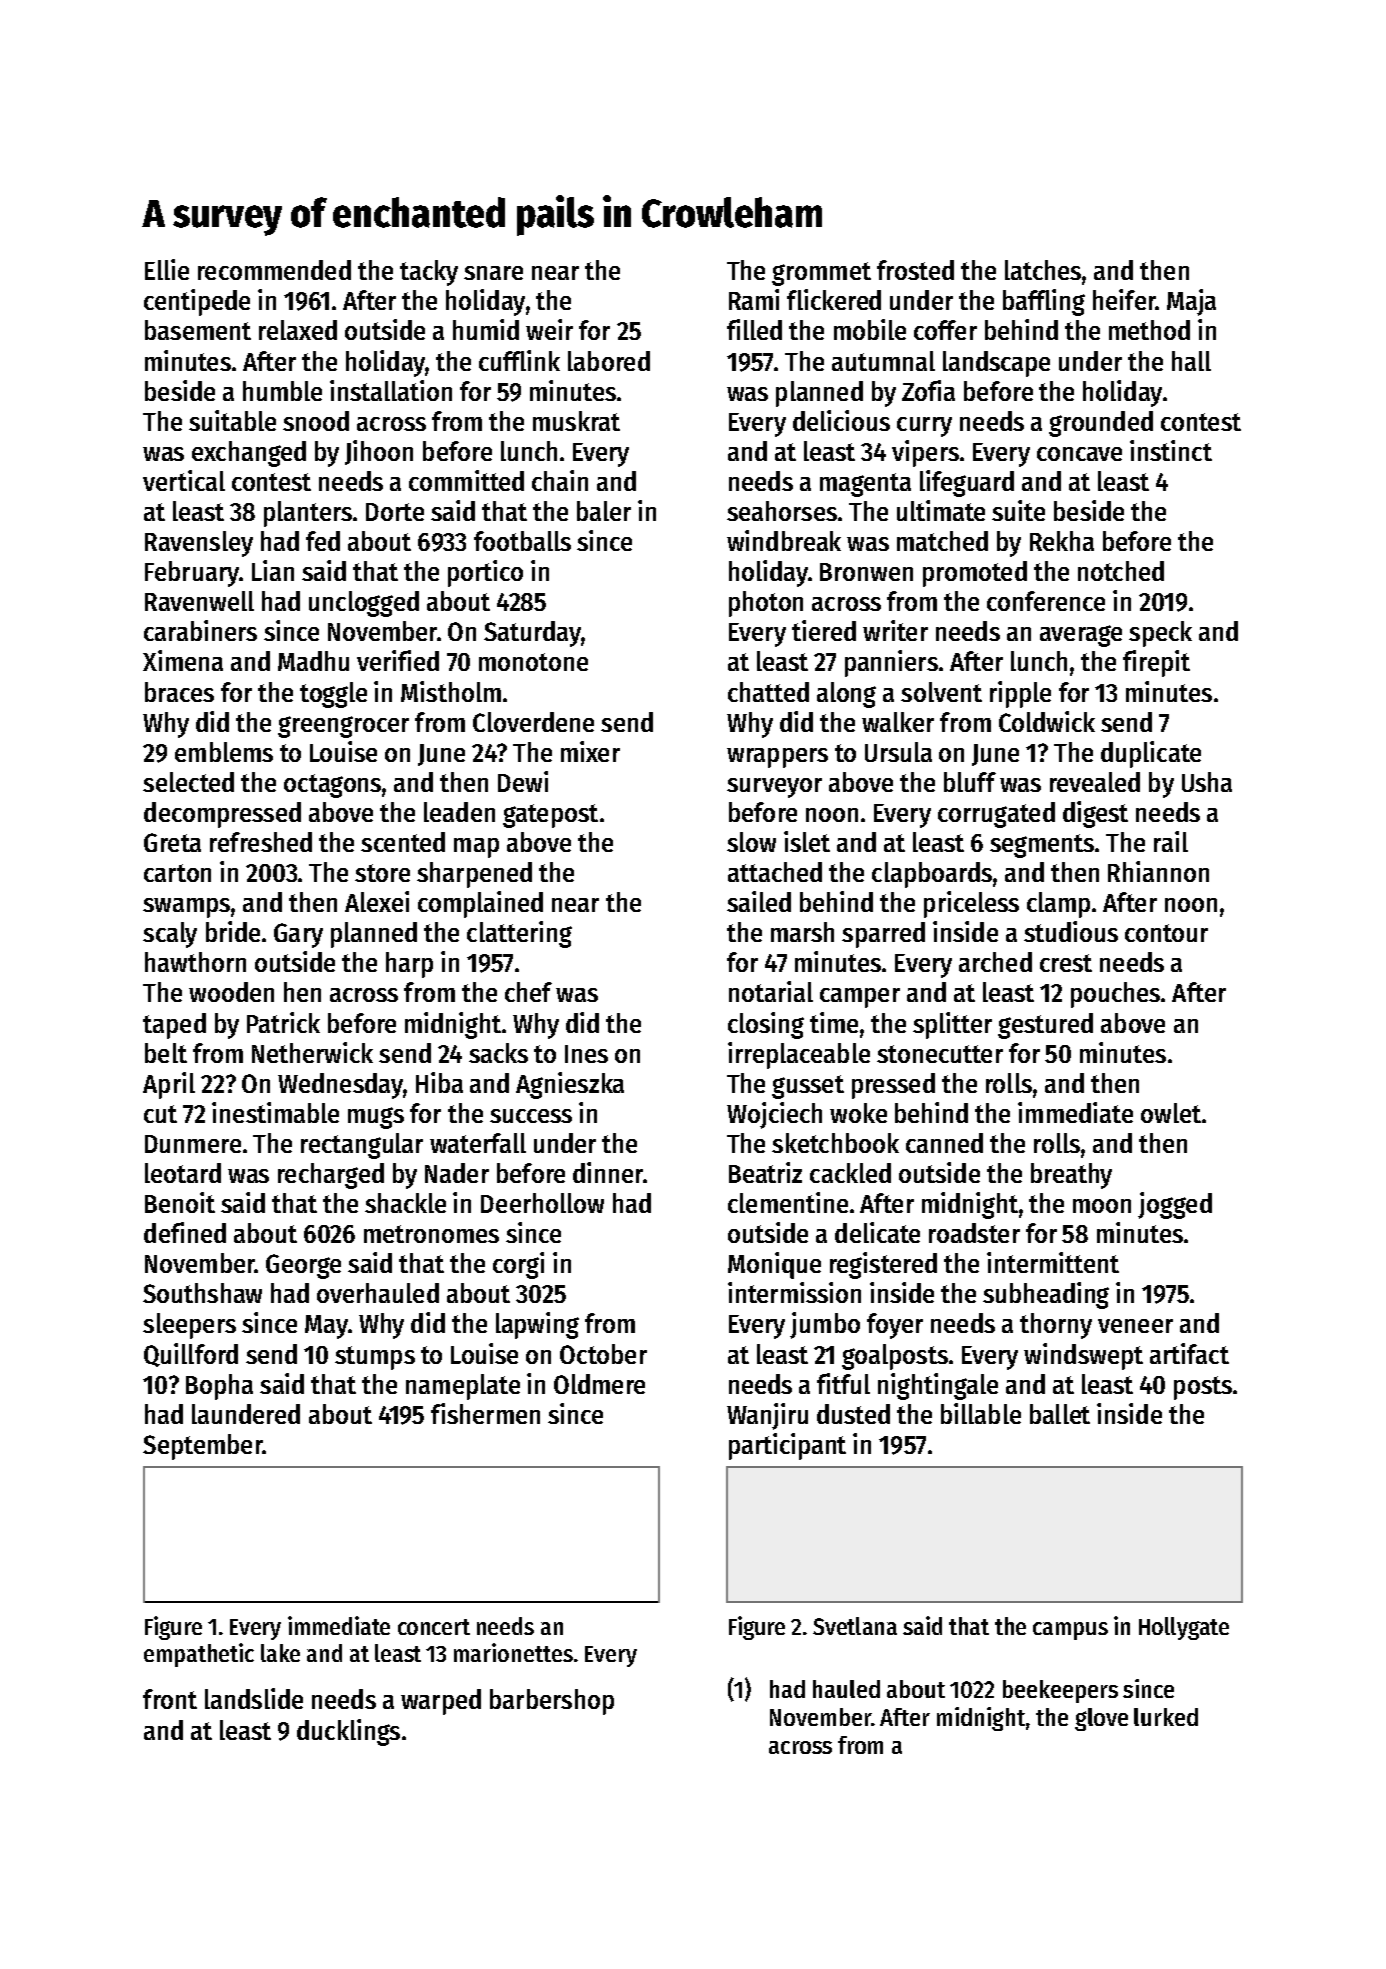 The image size is (1386, 1969). Describe the element at coordinates (376, 1118) in the screenshot. I see `mugs` at that location.
